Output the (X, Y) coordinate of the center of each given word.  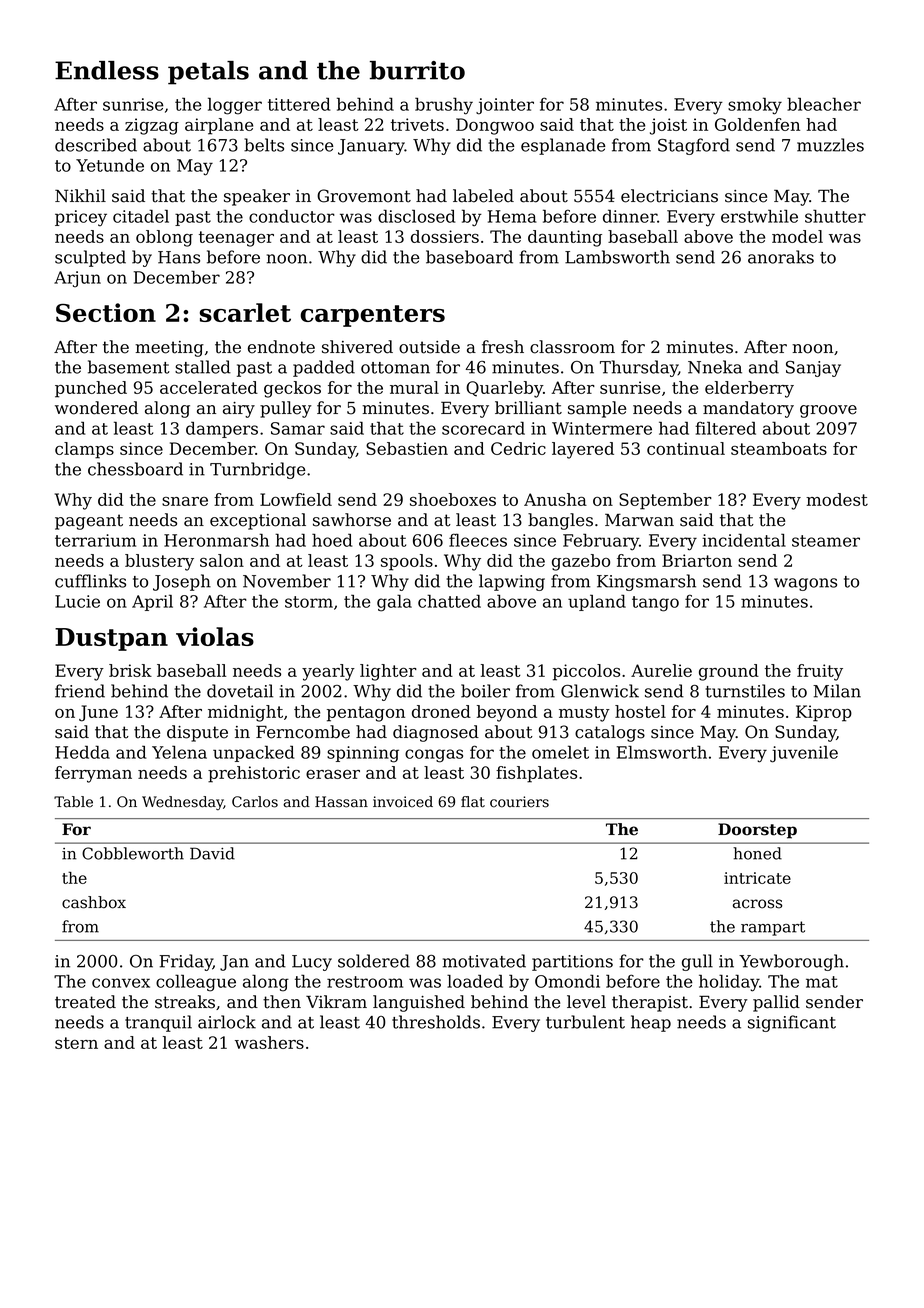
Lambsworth (617, 257)
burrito (417, 70)
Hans (179, 257)
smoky (755, 106)
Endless (107, 70)
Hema (512, 216)
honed (757, 853)
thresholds (436, 1022)
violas (215, 636)
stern (76, 1043)
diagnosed (436, 733)
